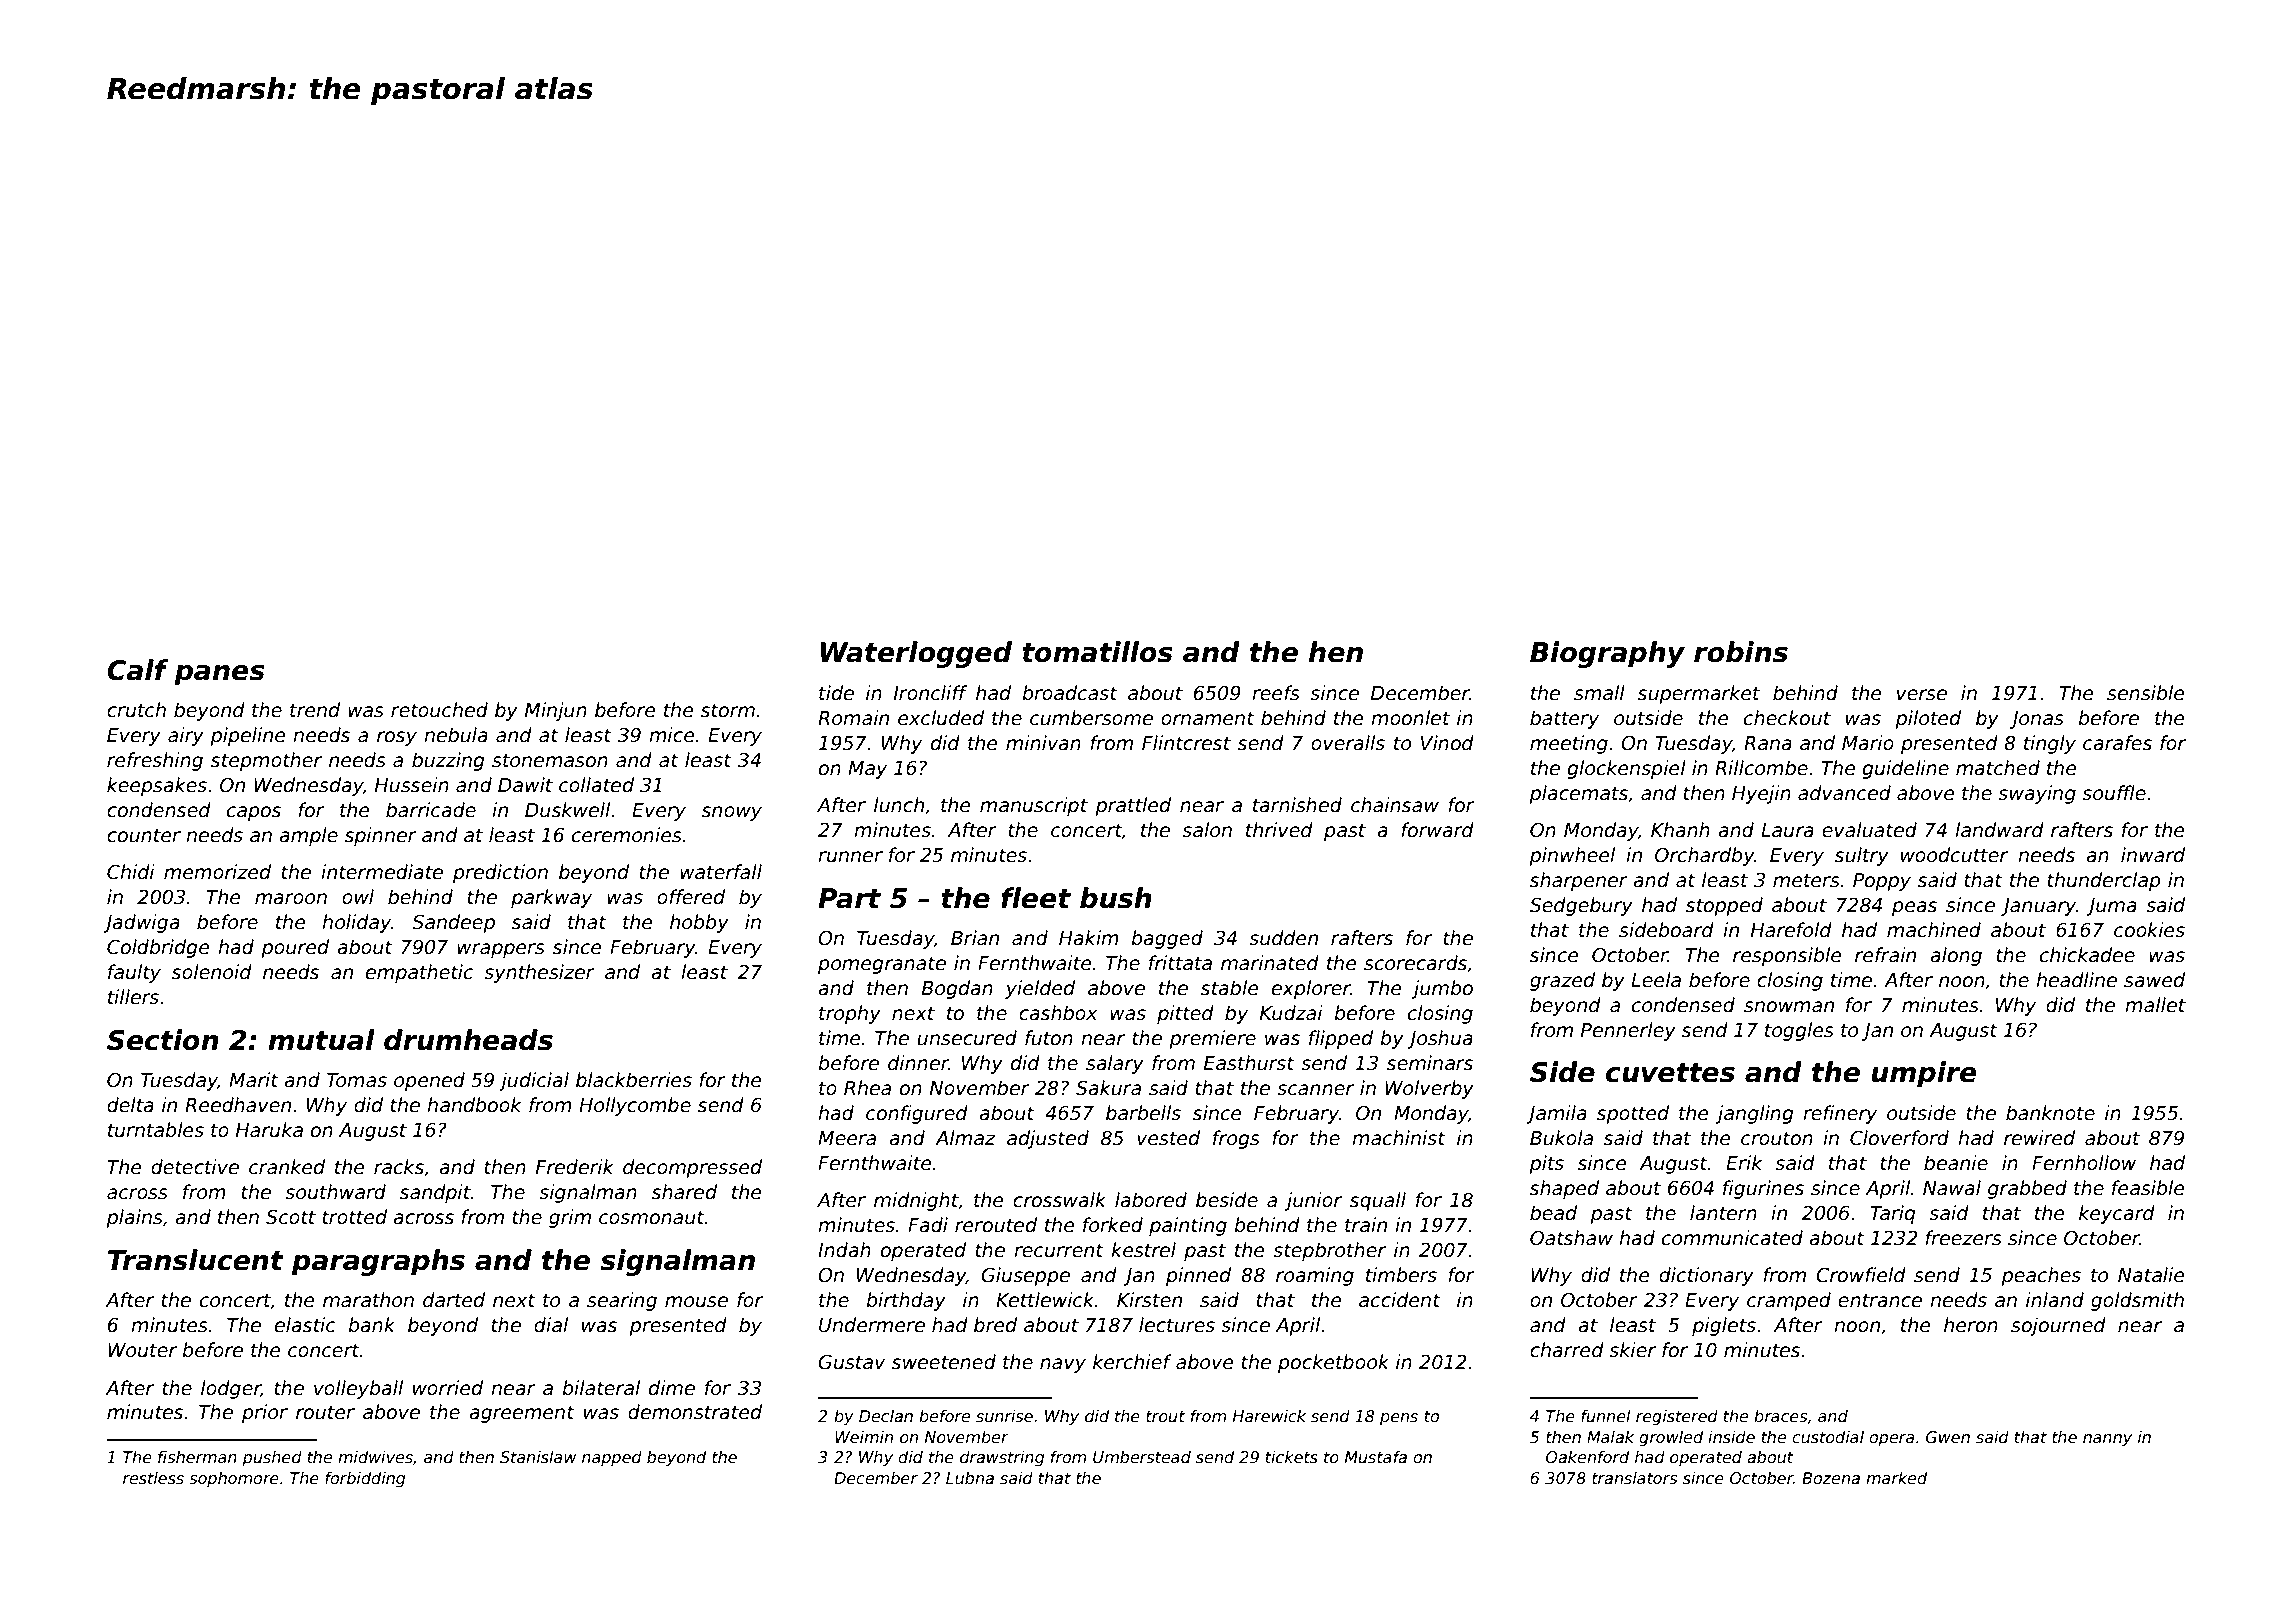 The image size is (2292, 1620). I want to click on marked, so click(1896, 1478).
